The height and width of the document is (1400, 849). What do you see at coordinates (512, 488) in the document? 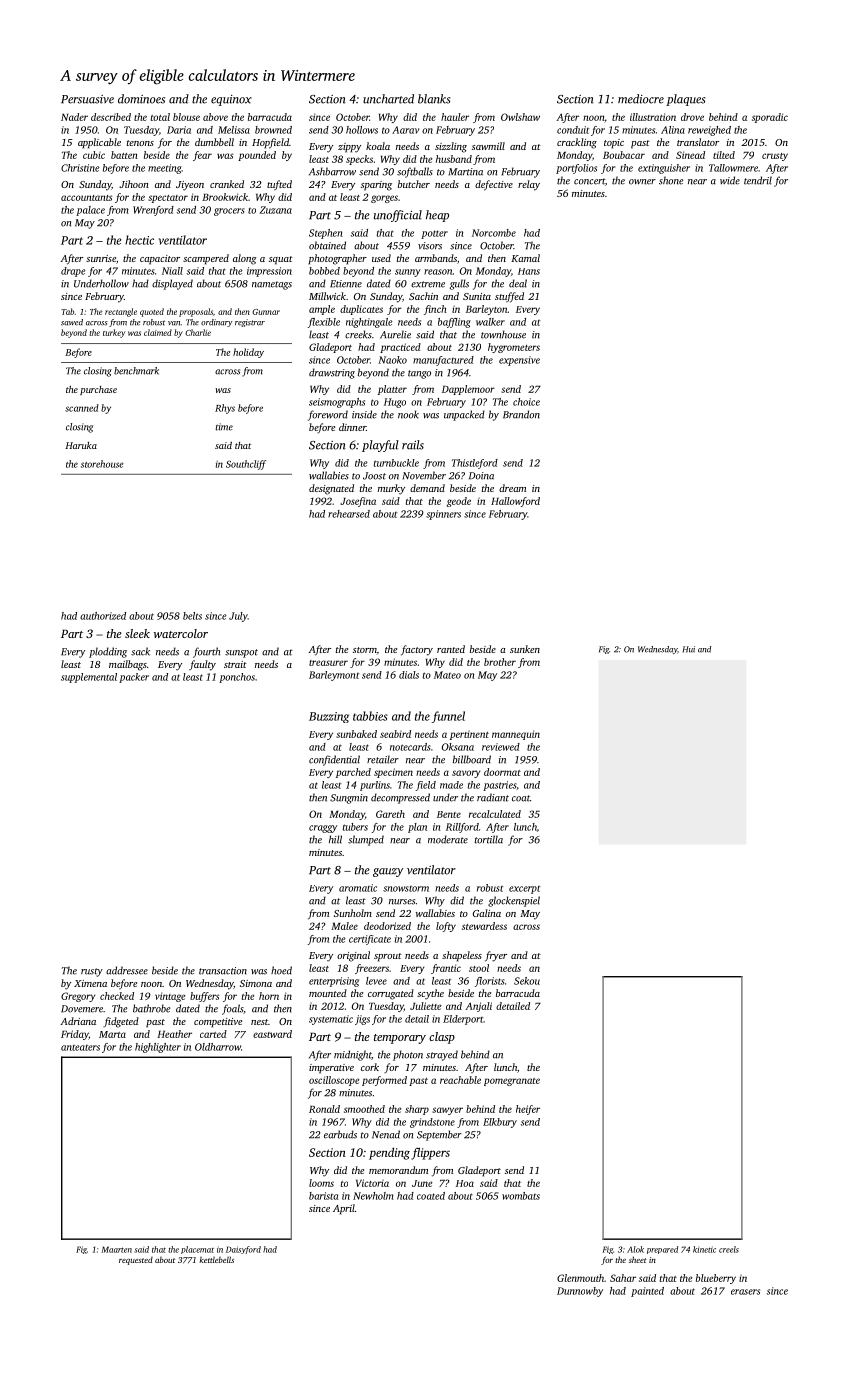
I see `dream` at bounding box center [512, 488].
